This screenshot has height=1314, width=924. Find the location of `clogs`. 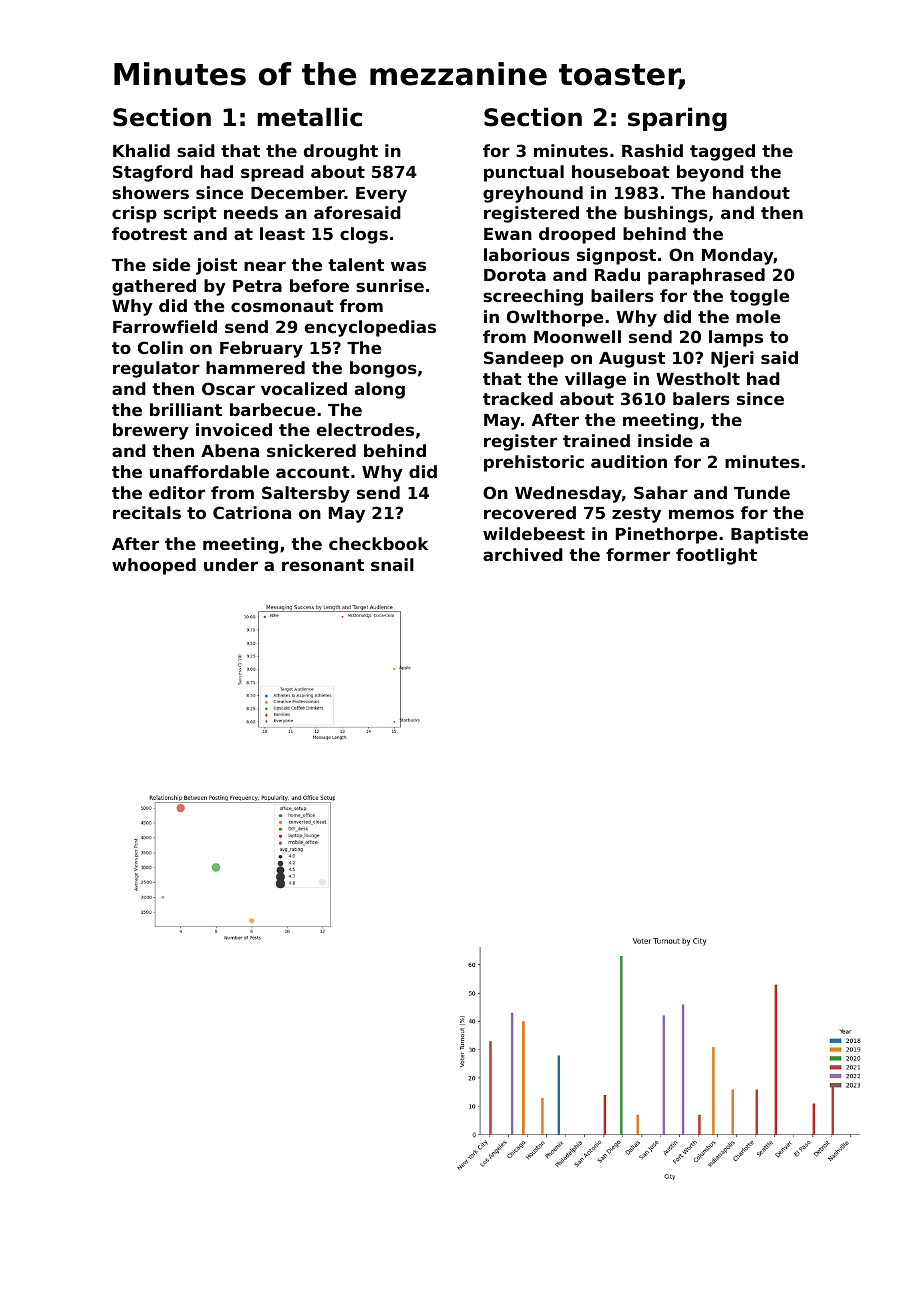

clogs is located at coordinates (364, 235).
